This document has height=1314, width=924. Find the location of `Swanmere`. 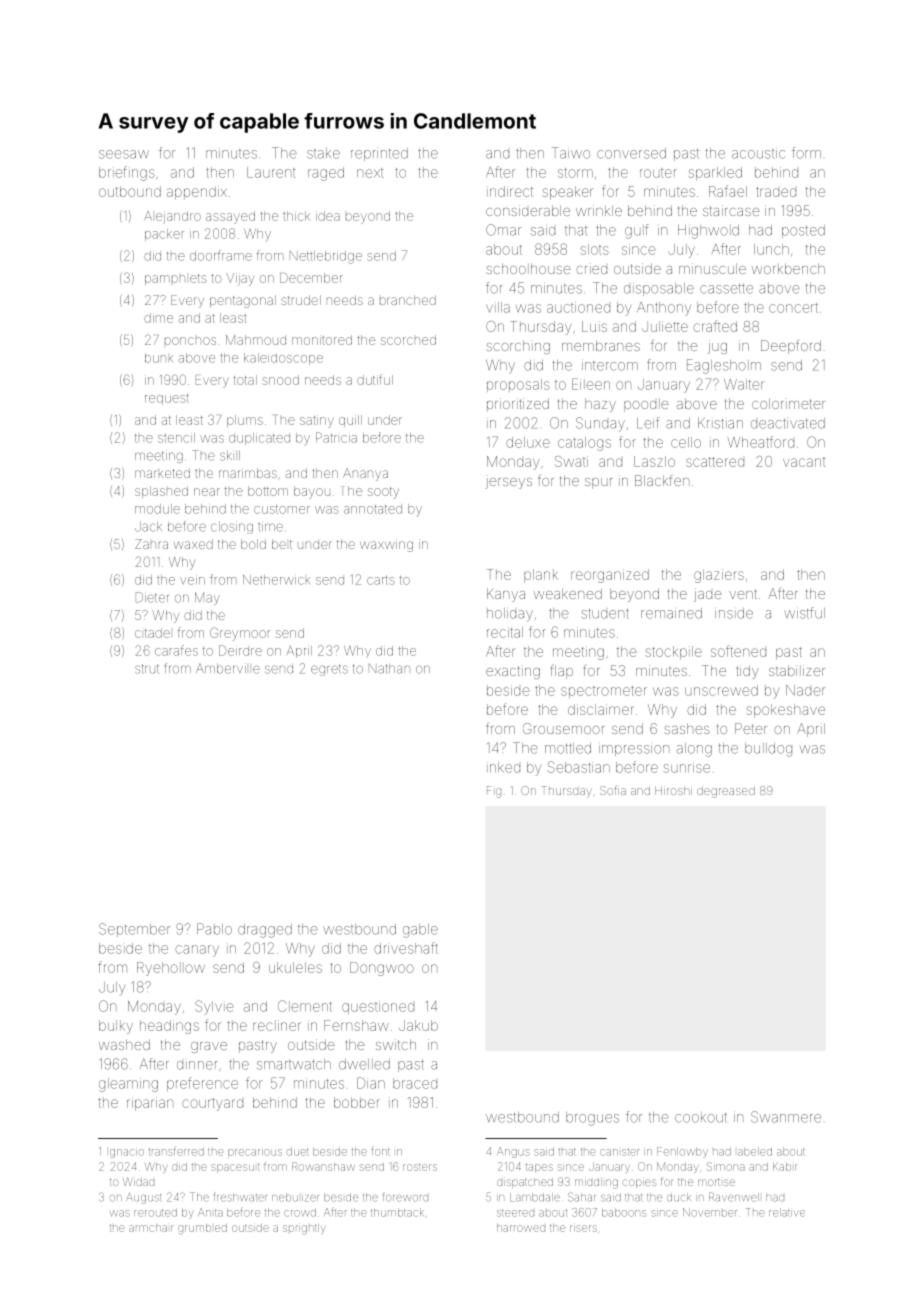

Swanmere is located at coordinates (786, 1117).
